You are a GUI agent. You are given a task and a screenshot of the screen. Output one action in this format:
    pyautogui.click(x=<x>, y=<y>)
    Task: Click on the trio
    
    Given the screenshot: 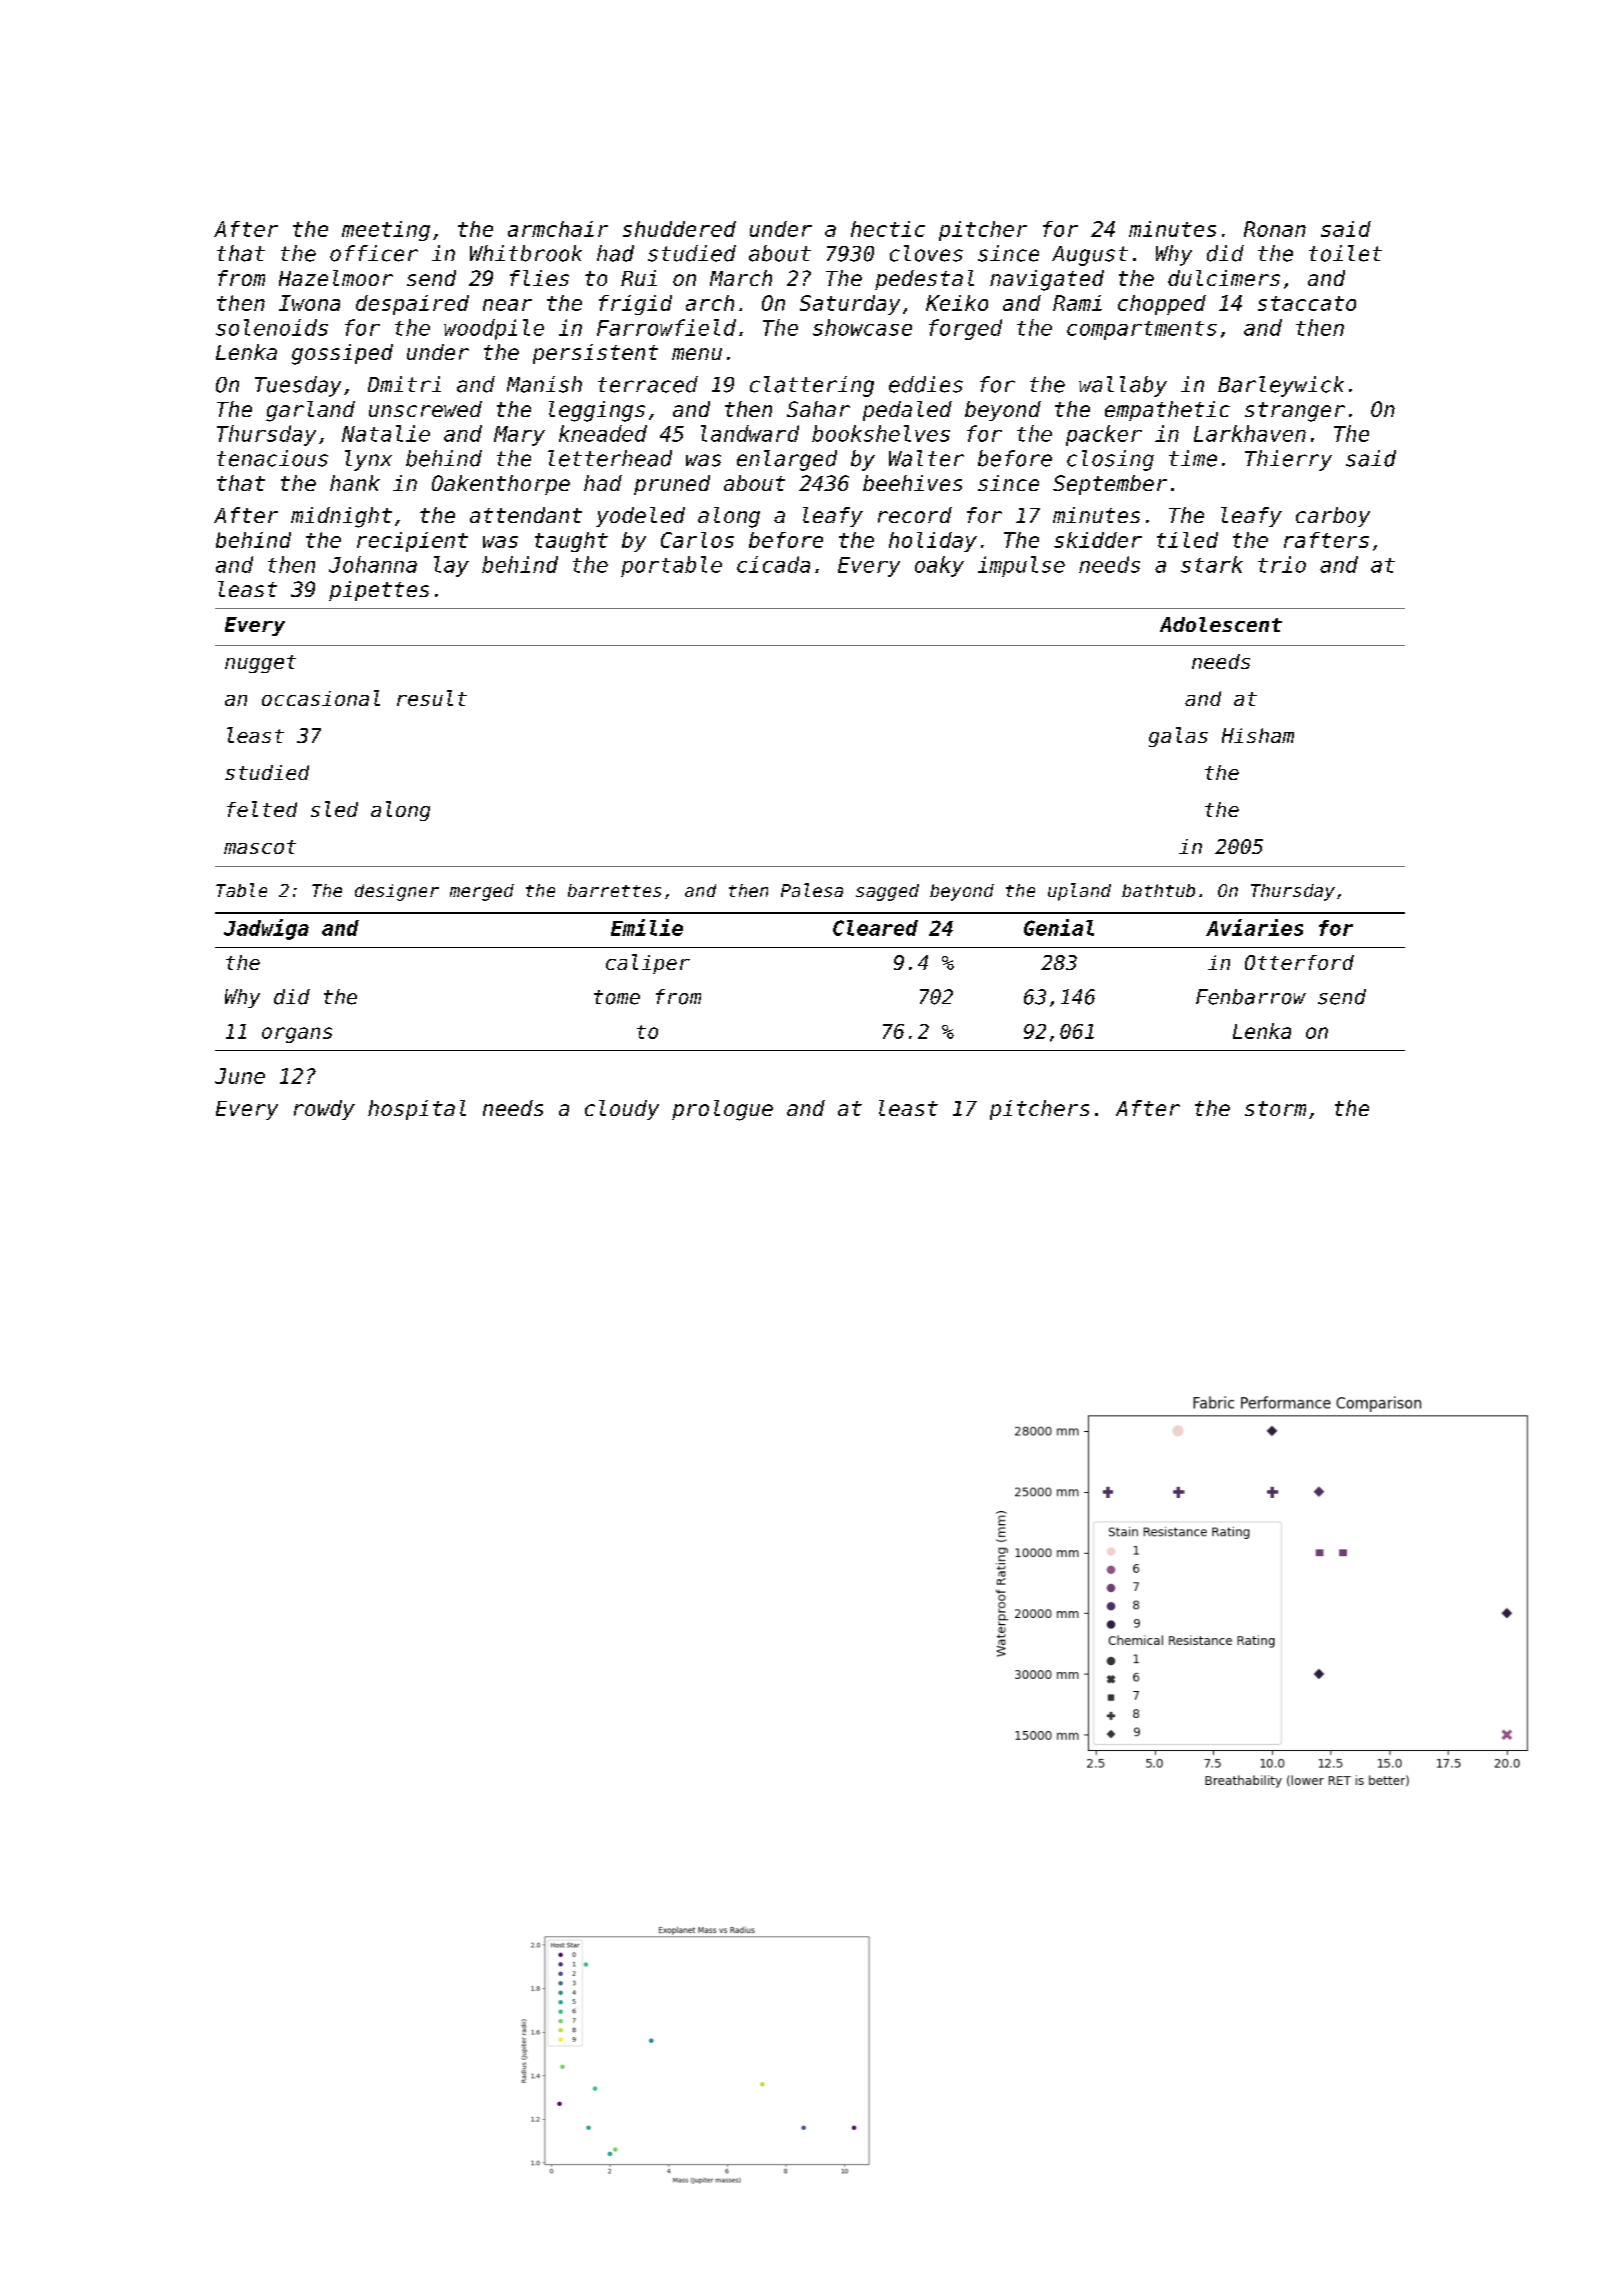 What is the action you would take?
    pyautogui.click(x=1282, y=564)
